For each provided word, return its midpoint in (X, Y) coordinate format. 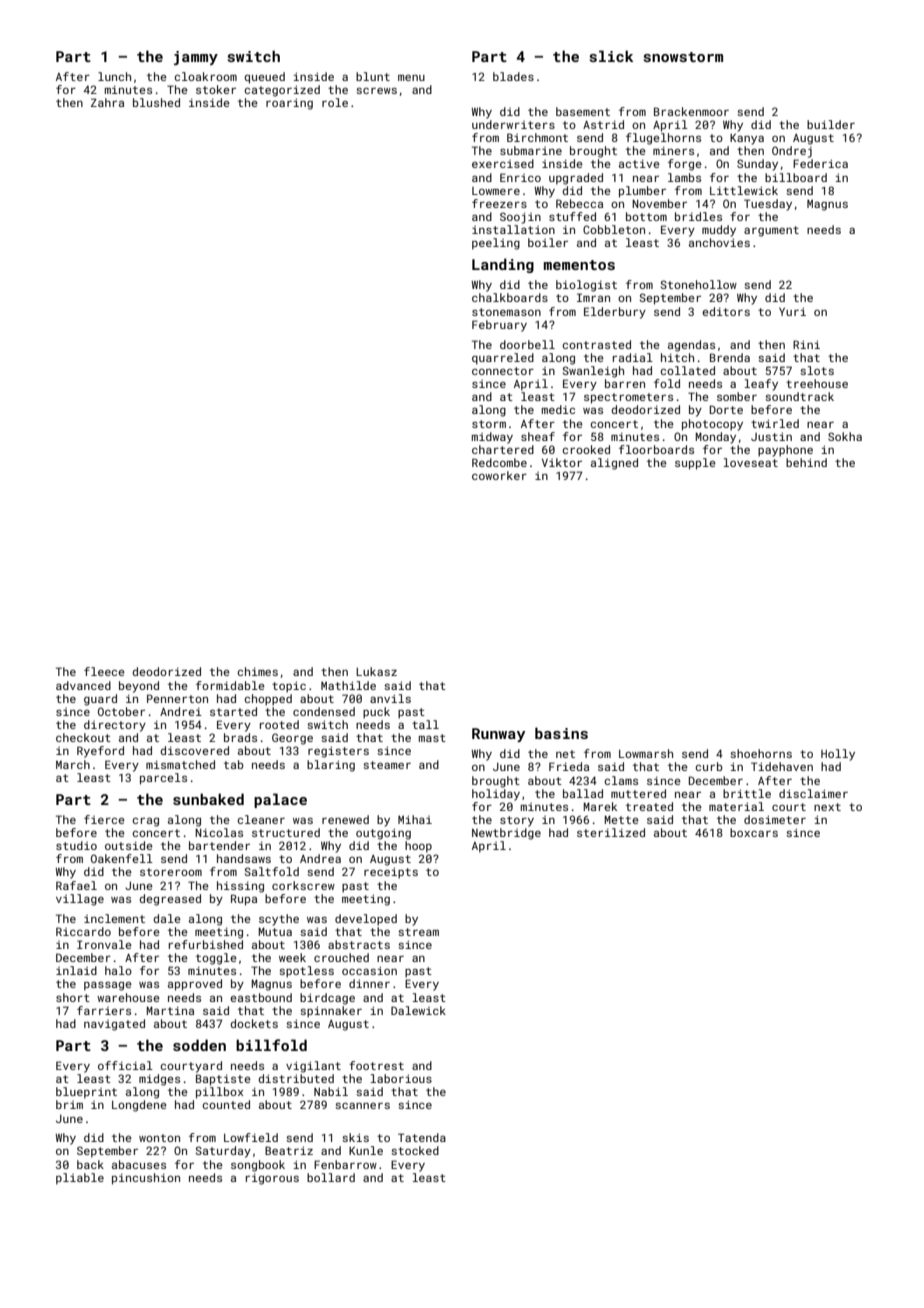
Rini (806, 344)
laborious (401, 1078)
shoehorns (761, 753)
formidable (230, 685)
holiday (496, 795)
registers (338, 752)
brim (69, 1104)
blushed (156, 102)
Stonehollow (699, 284)
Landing (503, 265)
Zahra (107, 102)
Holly (838, 755)
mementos (579, 265)
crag (145, 822)
